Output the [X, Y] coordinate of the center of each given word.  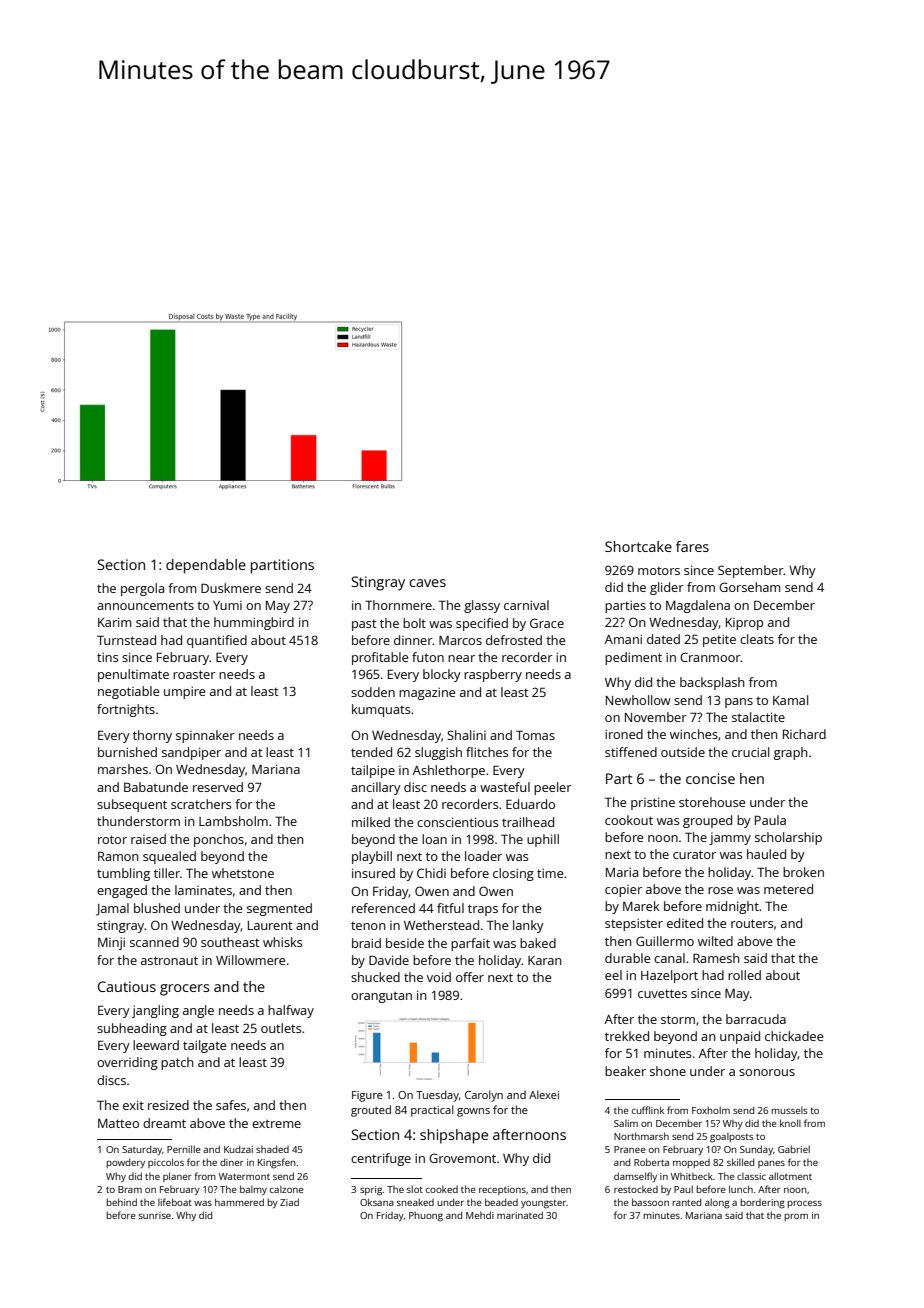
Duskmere [231, 588]
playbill [372, 857]
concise [710, 778]
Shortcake [638, 546]
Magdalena [698, 606]
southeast [230, 942]
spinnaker [205, 736]
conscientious [457, 822]
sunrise [155, 1215]
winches [694, 734]
